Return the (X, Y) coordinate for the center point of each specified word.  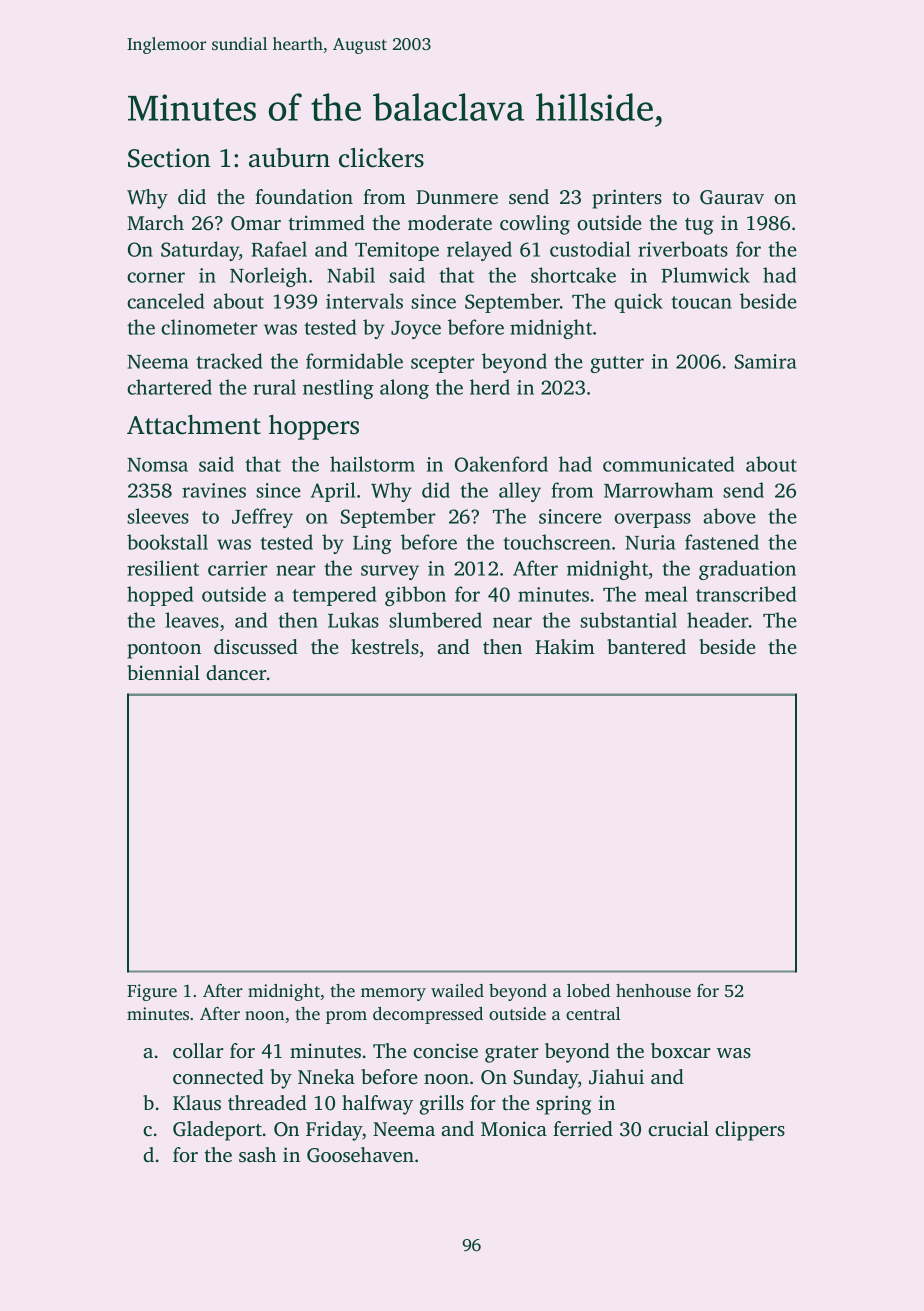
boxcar (681, 1050)
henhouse (653, 990)
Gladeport (217, 1131)
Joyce (416, 330)
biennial (163, 672)
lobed (588, 990)
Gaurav (732, 197)
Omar (256, 223)
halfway (377, 1105)
